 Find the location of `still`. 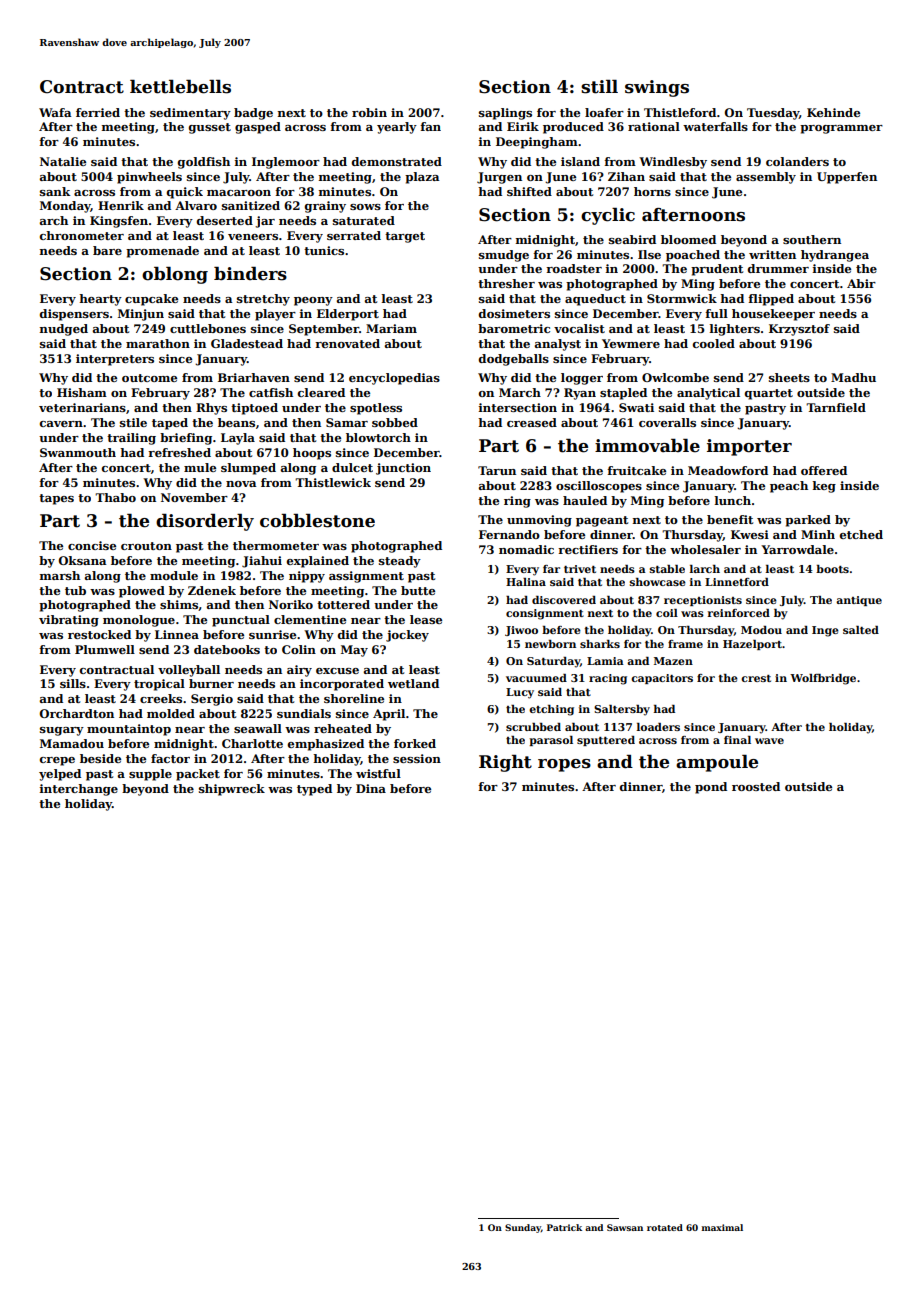

still is located at coordinates (599, 87).
